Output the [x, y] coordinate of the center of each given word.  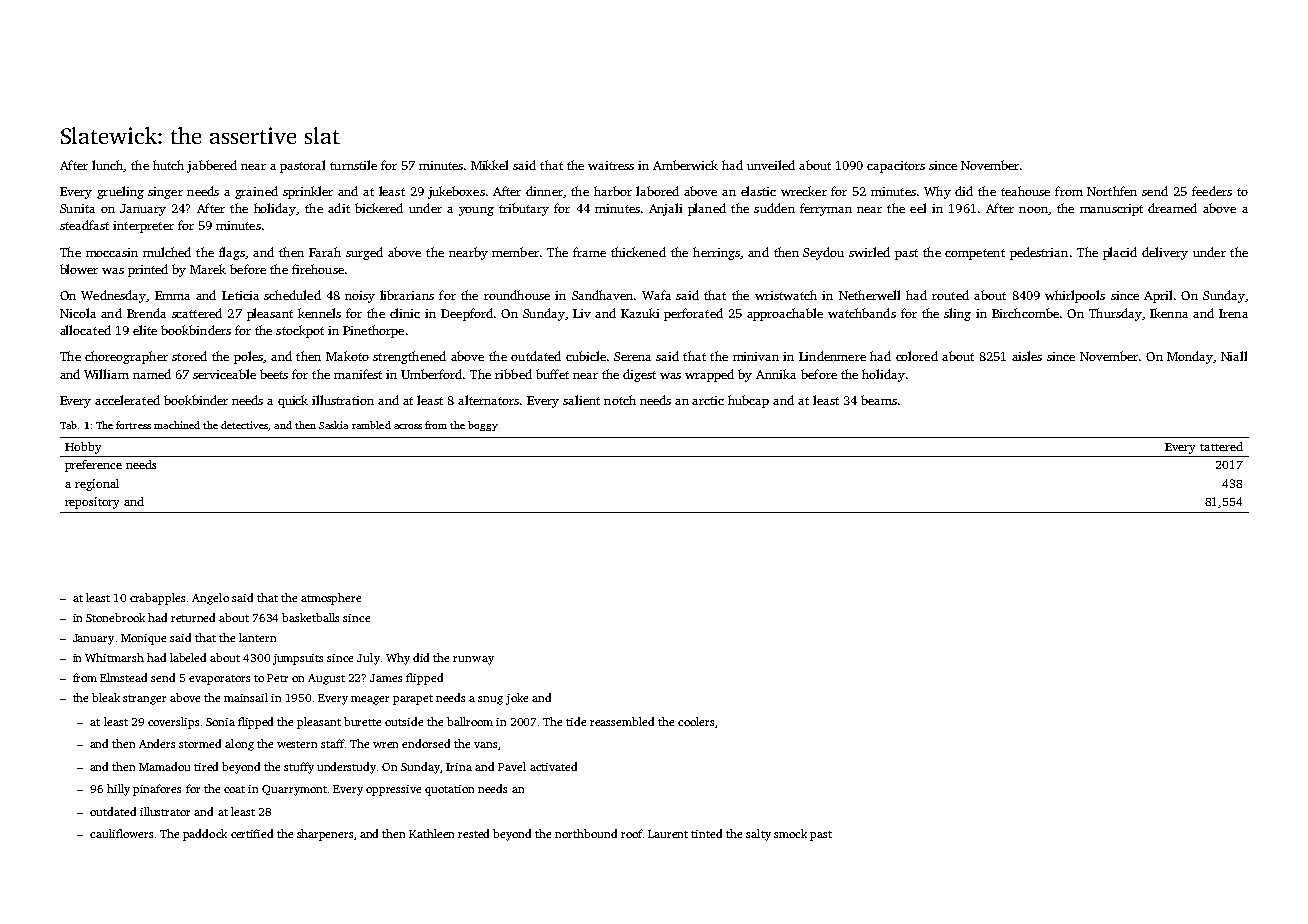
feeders [1212, 191]
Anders [157, 743]
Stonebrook [115, 617]
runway [473, 660]
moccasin [112, 252]
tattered [1221, 446]
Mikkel [489, 165]
